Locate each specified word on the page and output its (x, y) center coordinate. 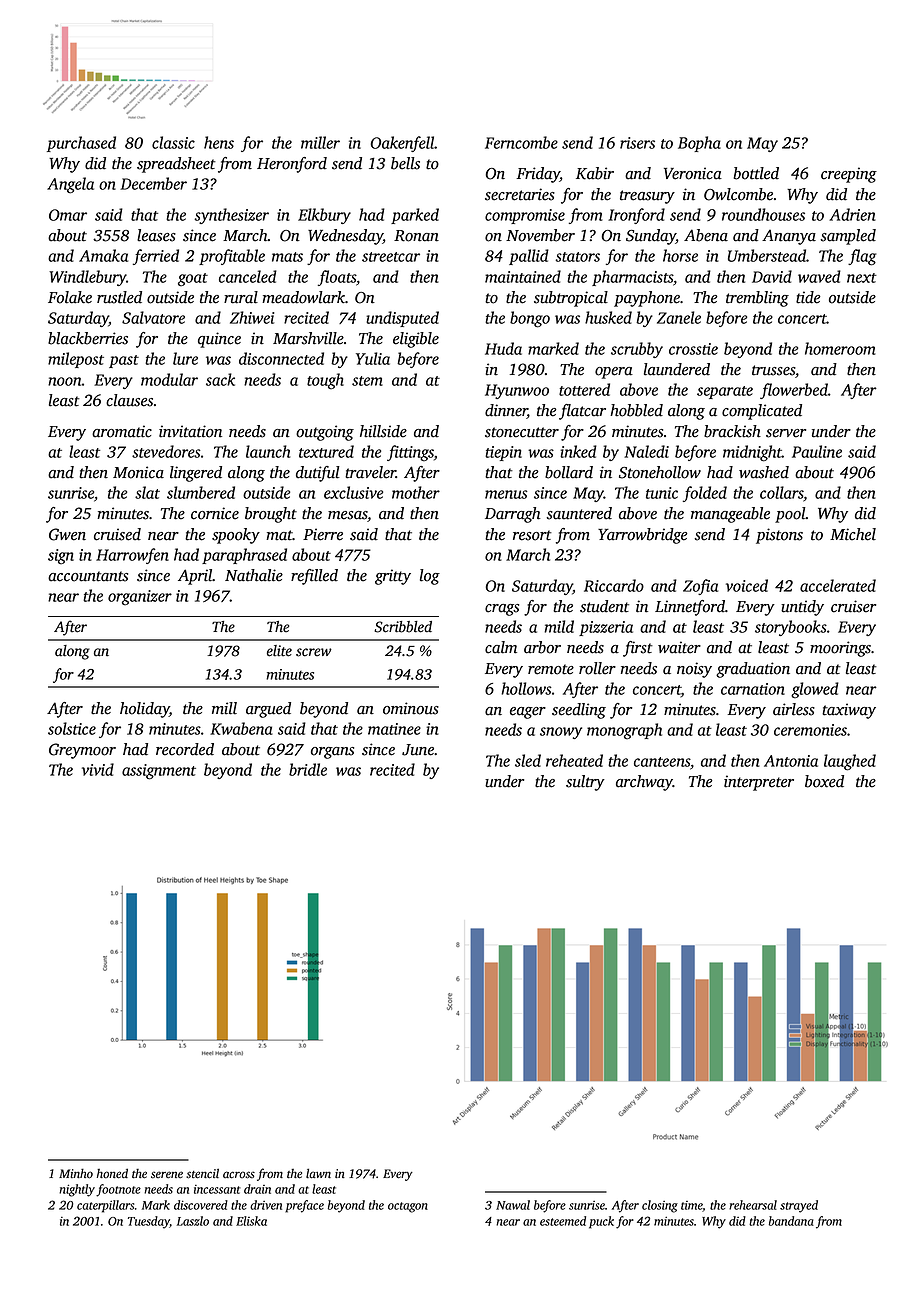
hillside (383, 431)
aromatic (122, 431)
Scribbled (403, 627)
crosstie (693, 349)
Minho (76, 1173)
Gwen (67, 534)
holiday (144, 710)
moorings (840, 649)
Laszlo (193, 1221)
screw (314, 652)
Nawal (513, 1205)
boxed (824, 781)
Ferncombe (521, 142)
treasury (647, 197)
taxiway (849, 711)
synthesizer (231, 216)
